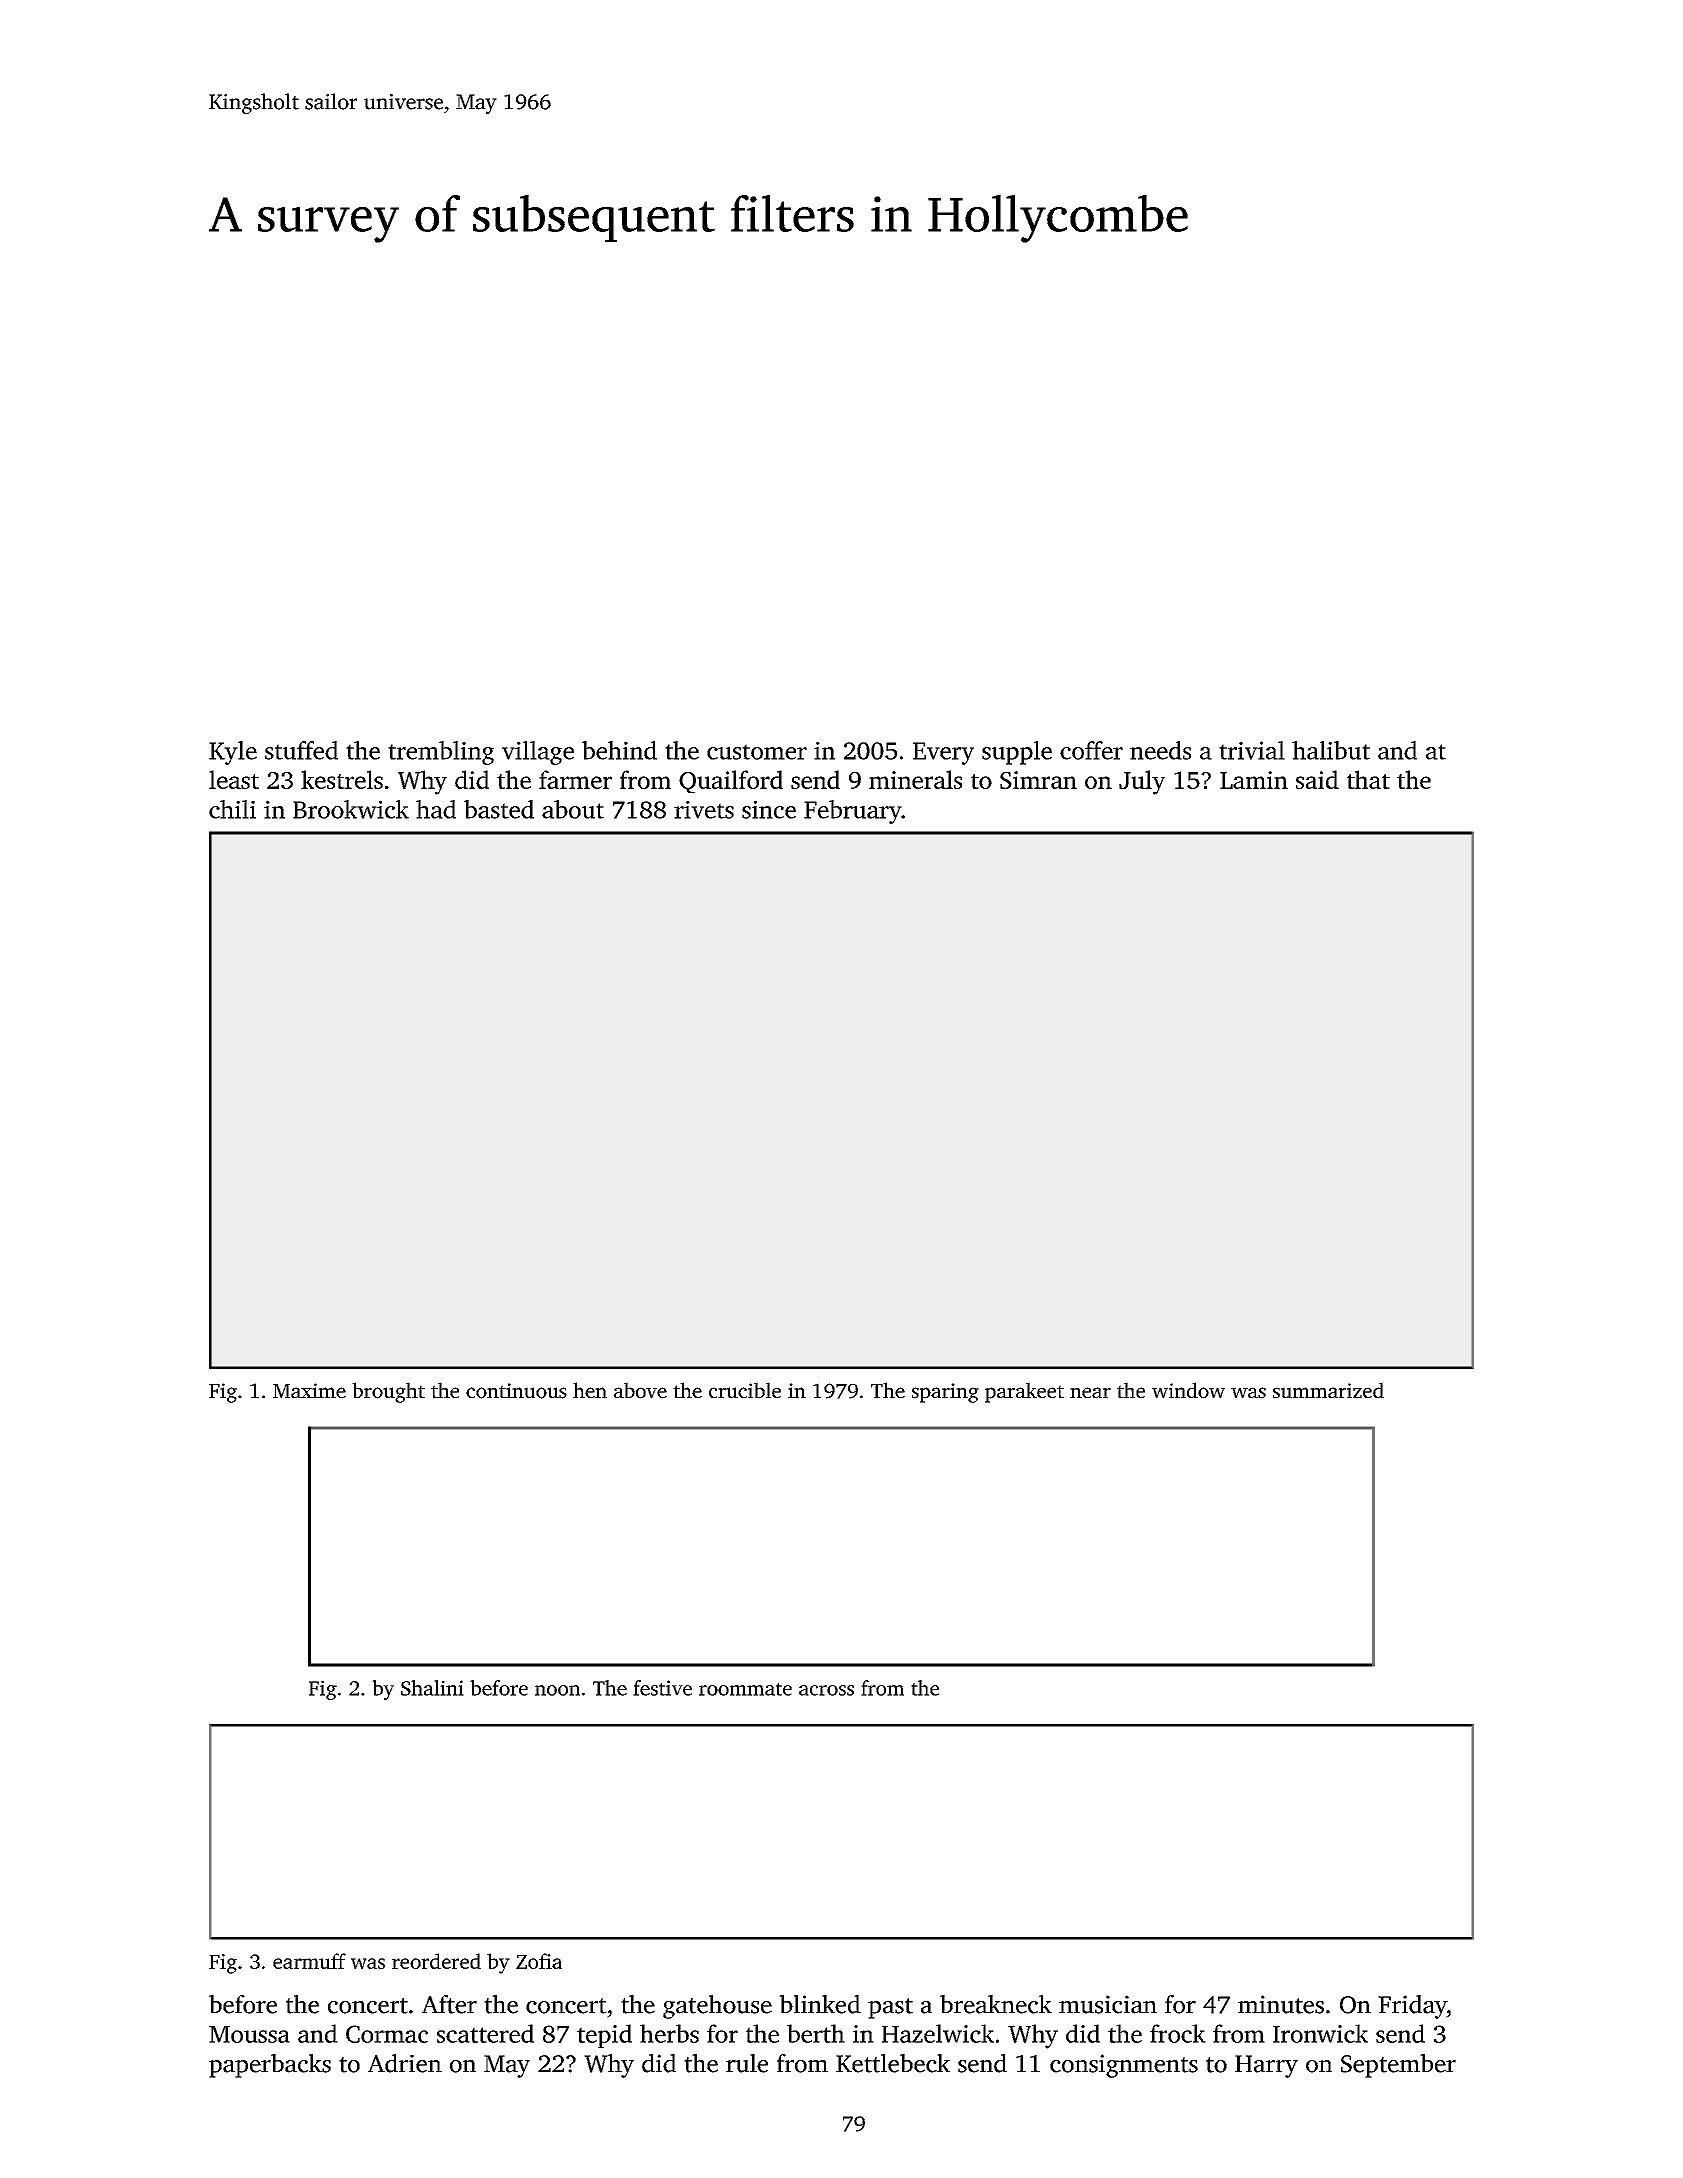 Image resolution: width=1683 pixels, height=2178 pixels. What do you see at coordinates (233, 753) in the document?
I see `Kyle` at bounding box center [233, 753].
